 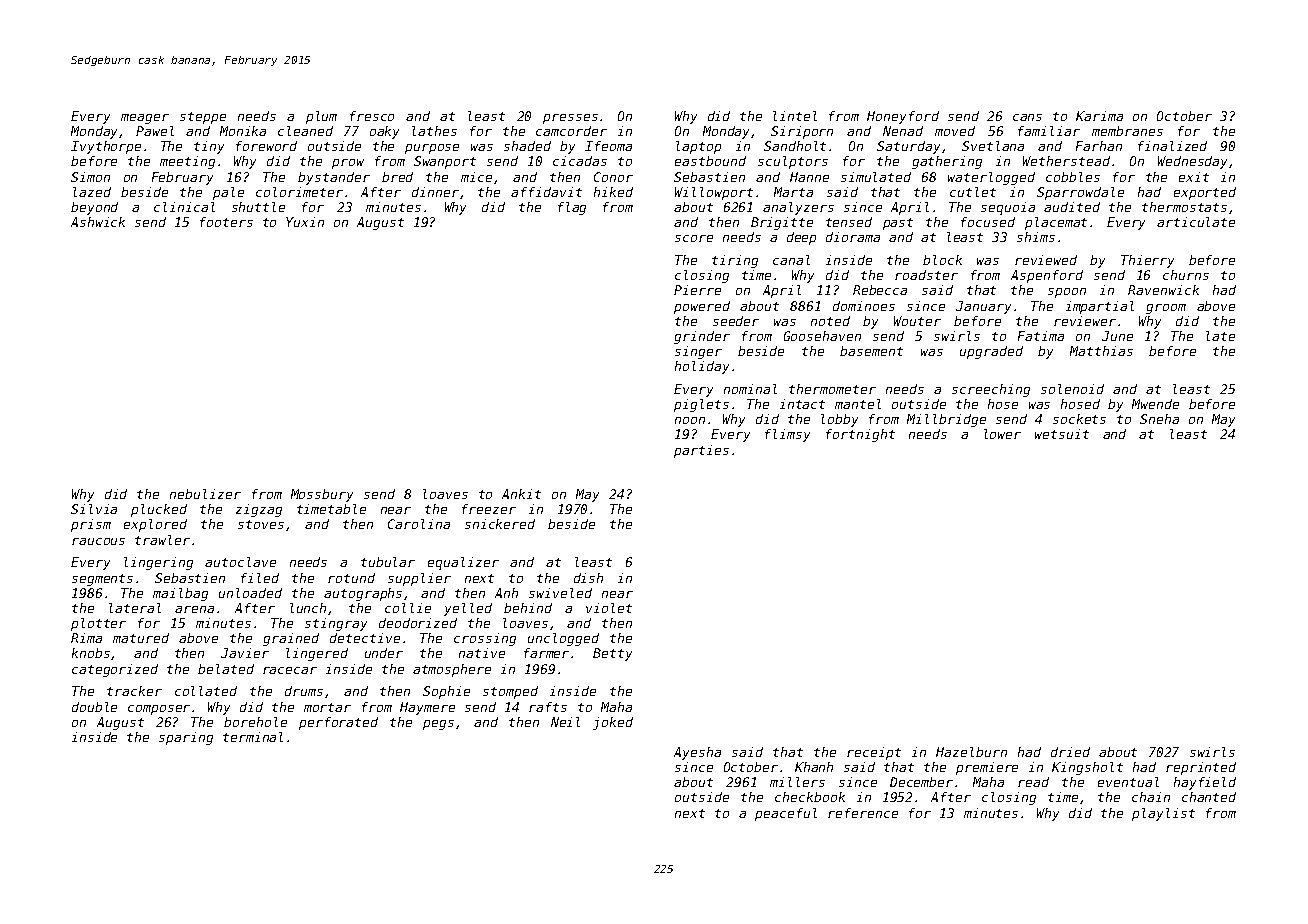 I want to click on Sneha, so click(x=1159, y=419).
